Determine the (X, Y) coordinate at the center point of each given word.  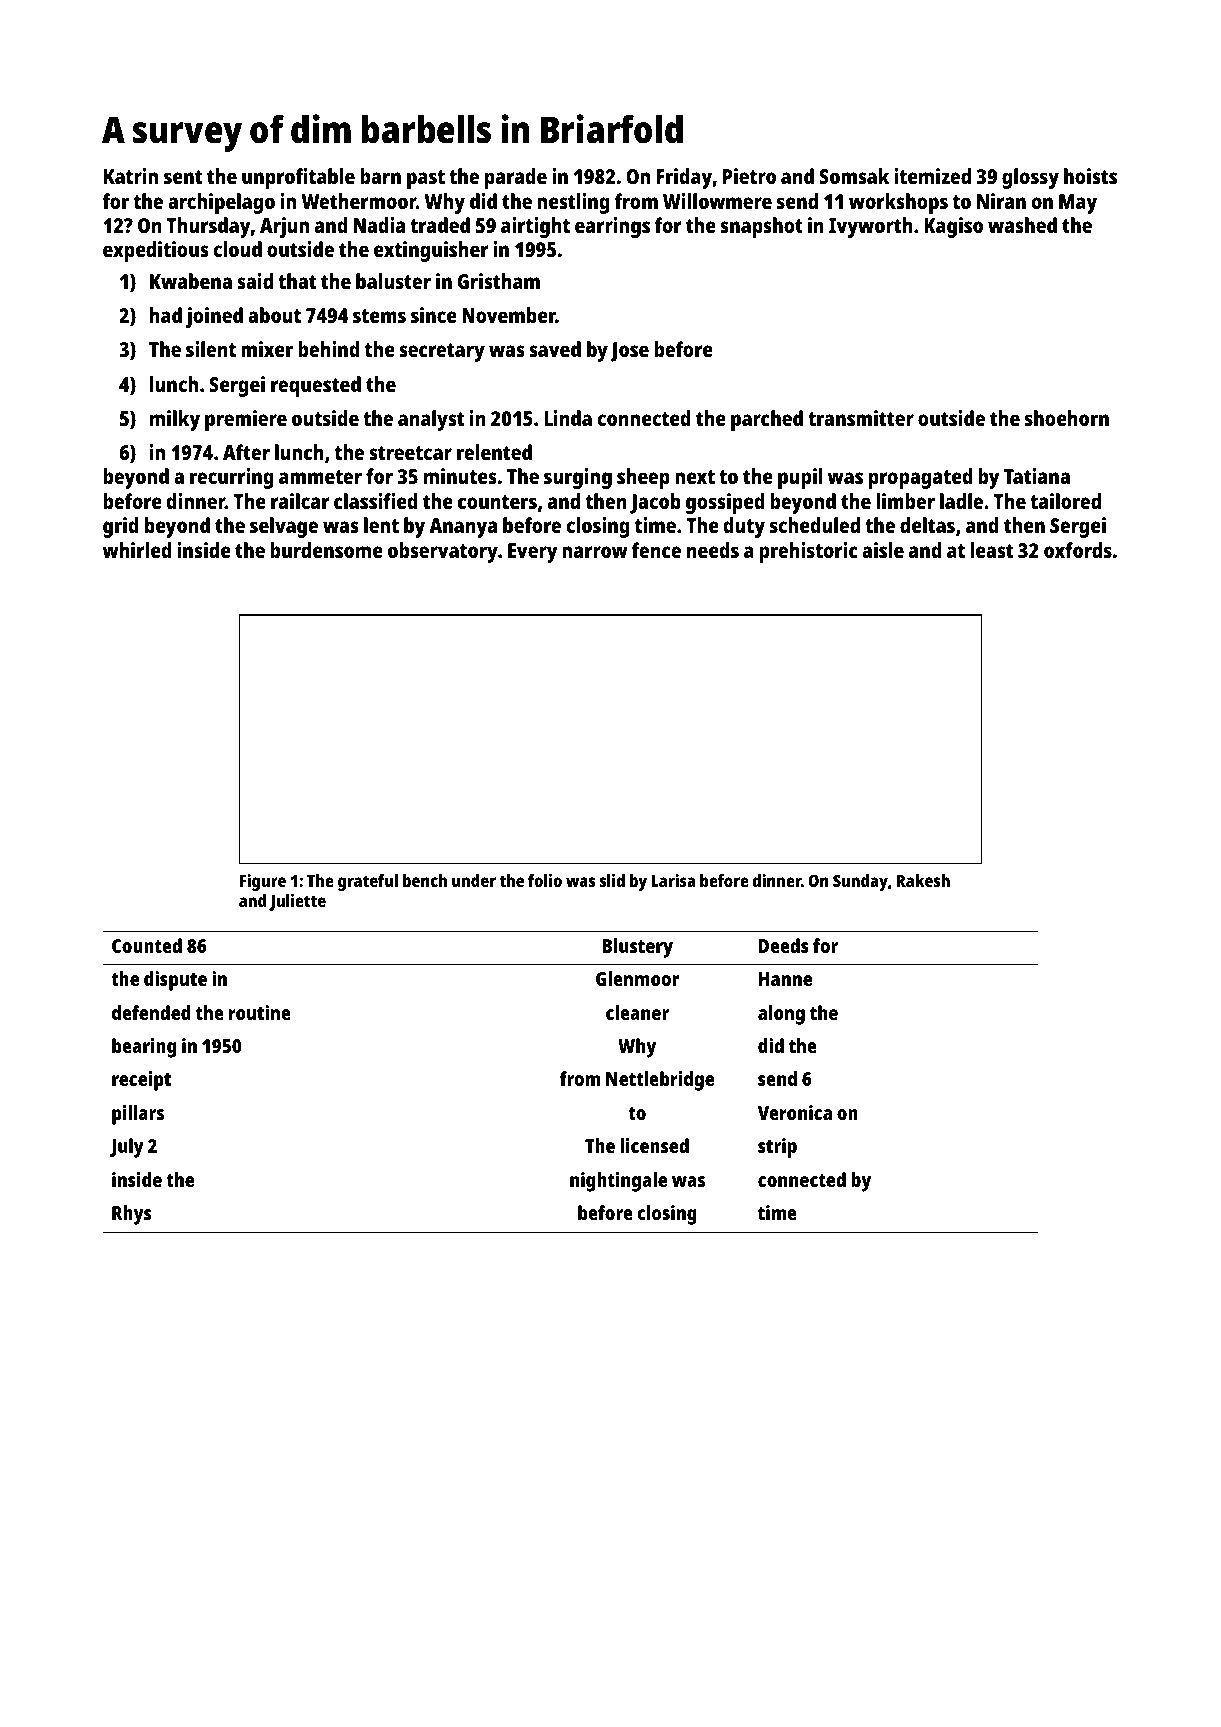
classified (376, 501)
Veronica (795, 1112)
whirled (137, 550)
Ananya (463, 528)
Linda (568, 418)
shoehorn (1067, 418)
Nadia (379, 225)
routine (260, 1012)
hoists (1090, 176)
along (781, 1015)
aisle (883, 550)
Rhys (131, 1215)
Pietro (749, 176)
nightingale (618, 1182)
